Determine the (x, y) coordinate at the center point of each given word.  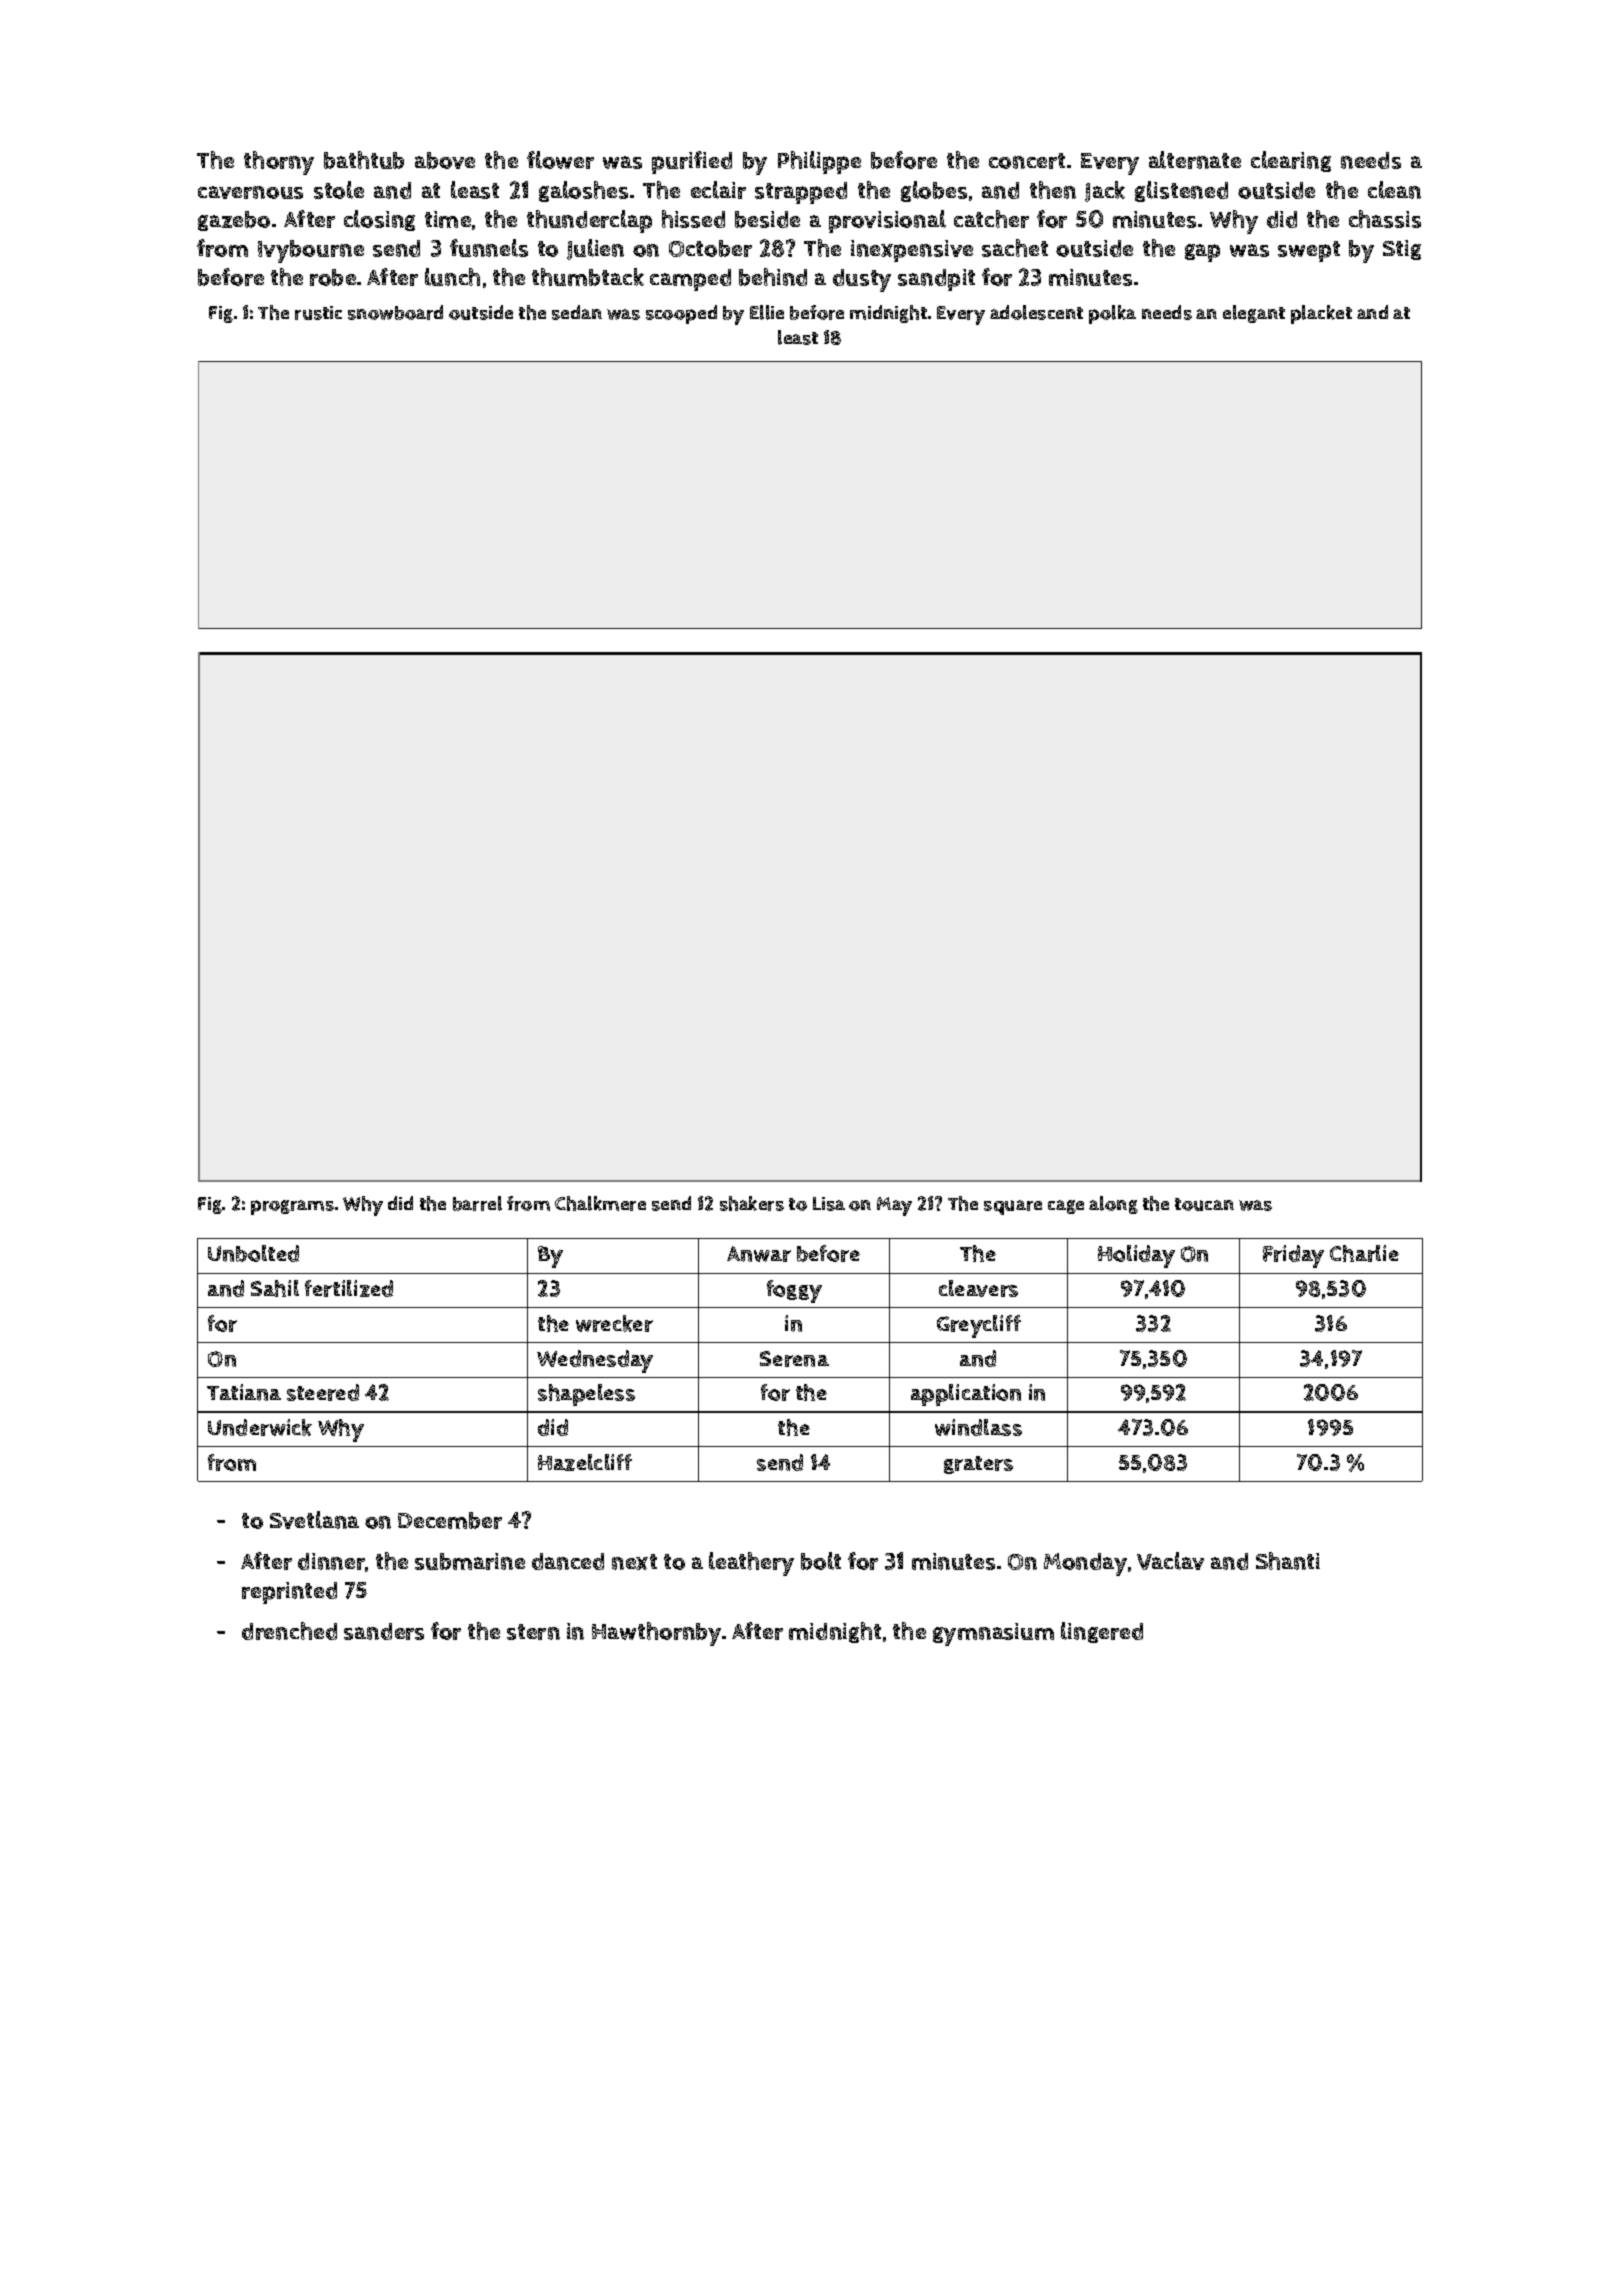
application (966, 1395)
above (445, 160)
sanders (384, 1631)
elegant (1254, 314)
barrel (477, 1203)
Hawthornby (656, 1634)
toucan (1204, 1204)
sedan (577, 312)
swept (1309, 251)
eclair (718, 190)
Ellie (767, 312)
